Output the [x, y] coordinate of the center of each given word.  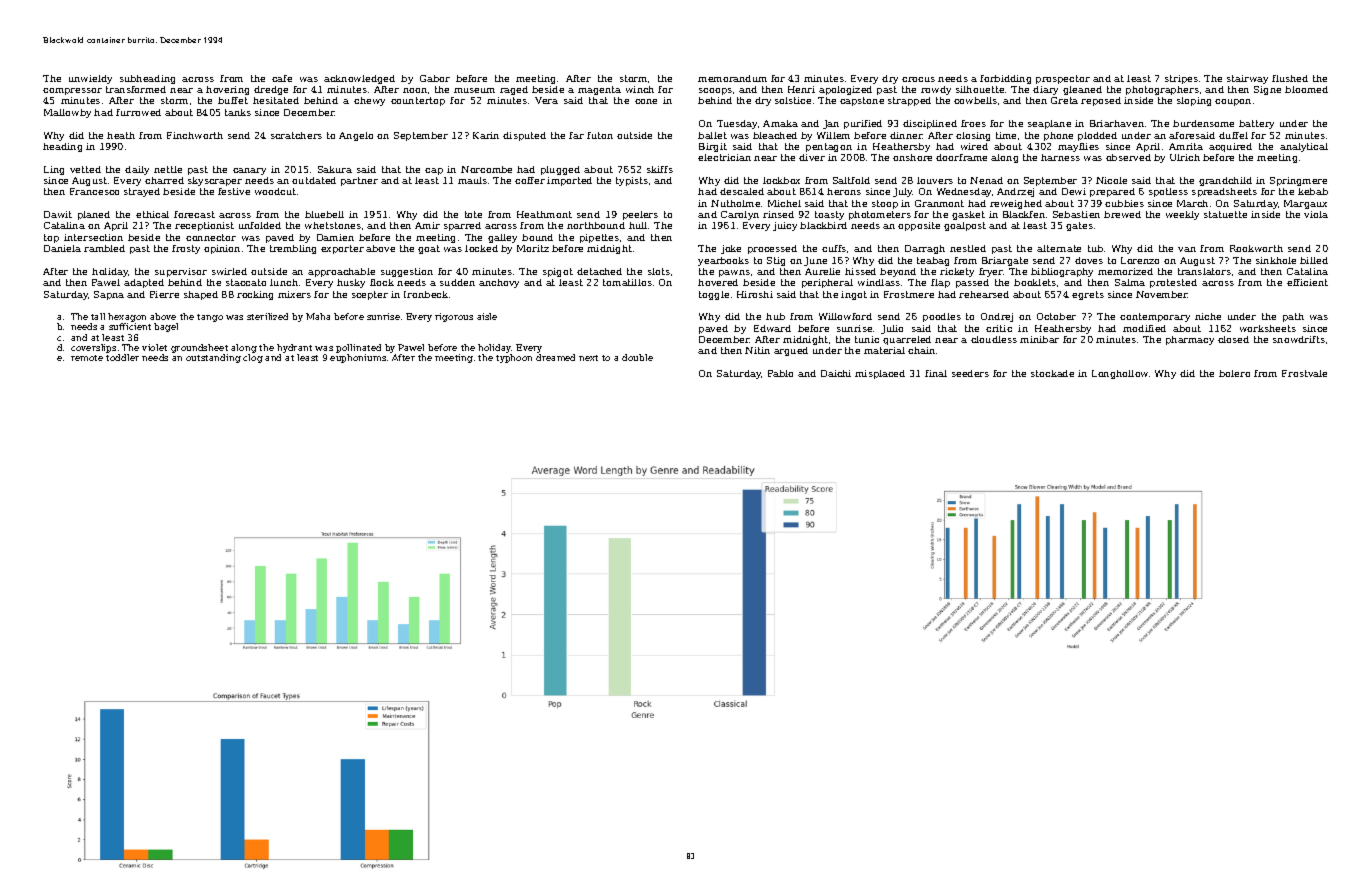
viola [1316, 214]
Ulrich [1185, 157]
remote [87, 358]
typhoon [514, 358]
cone [646, 101]
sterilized [267, 316]
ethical [152, 214]
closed [1233, 339]
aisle [487, 316]
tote [473, 214]
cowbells [975, 100]
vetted [85, 169]
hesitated [276, 100]
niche [1208, 316]
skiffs [660, 169]
